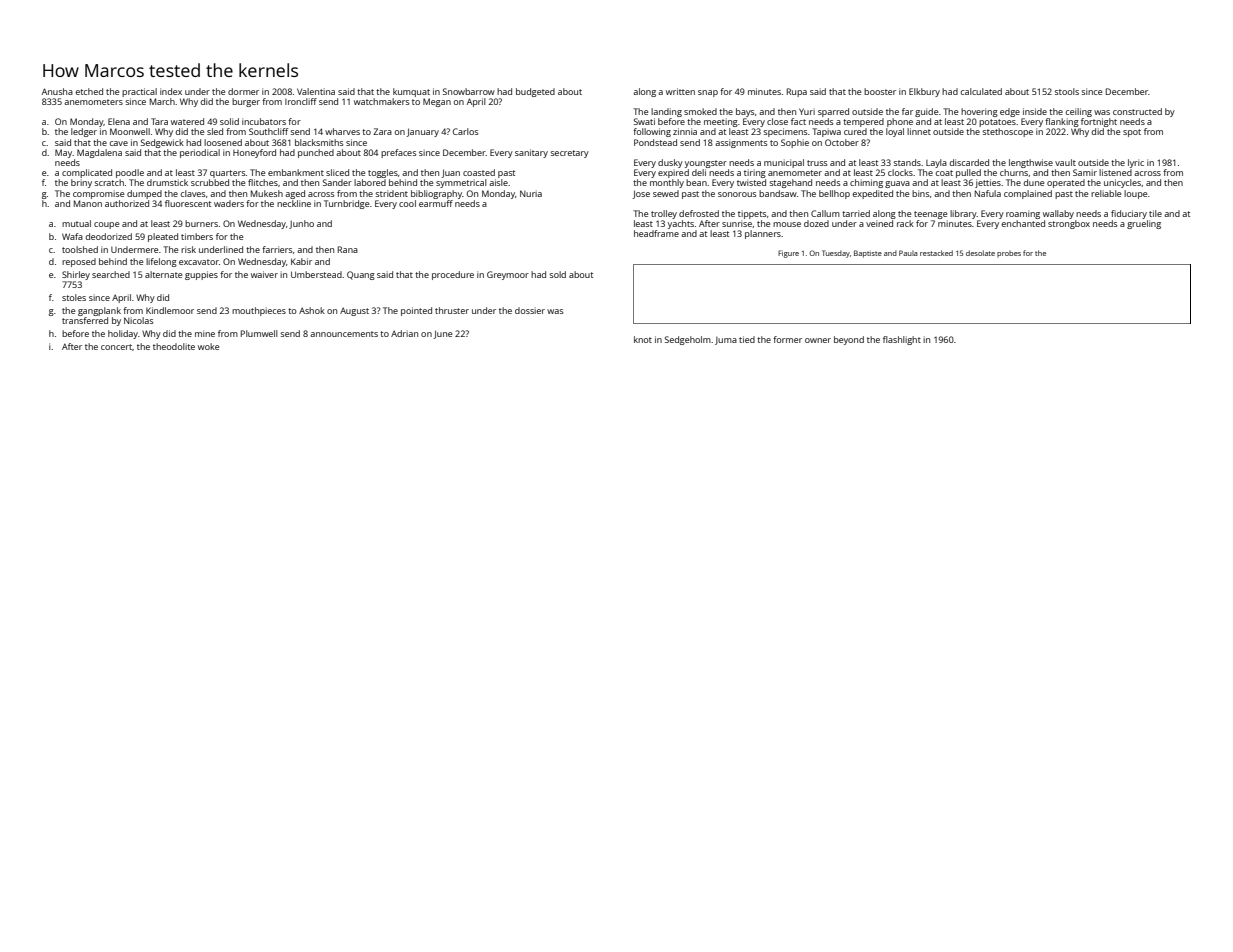 The width and height of the page is (1233, 952). I want to click on concert, so click(116, 347).
